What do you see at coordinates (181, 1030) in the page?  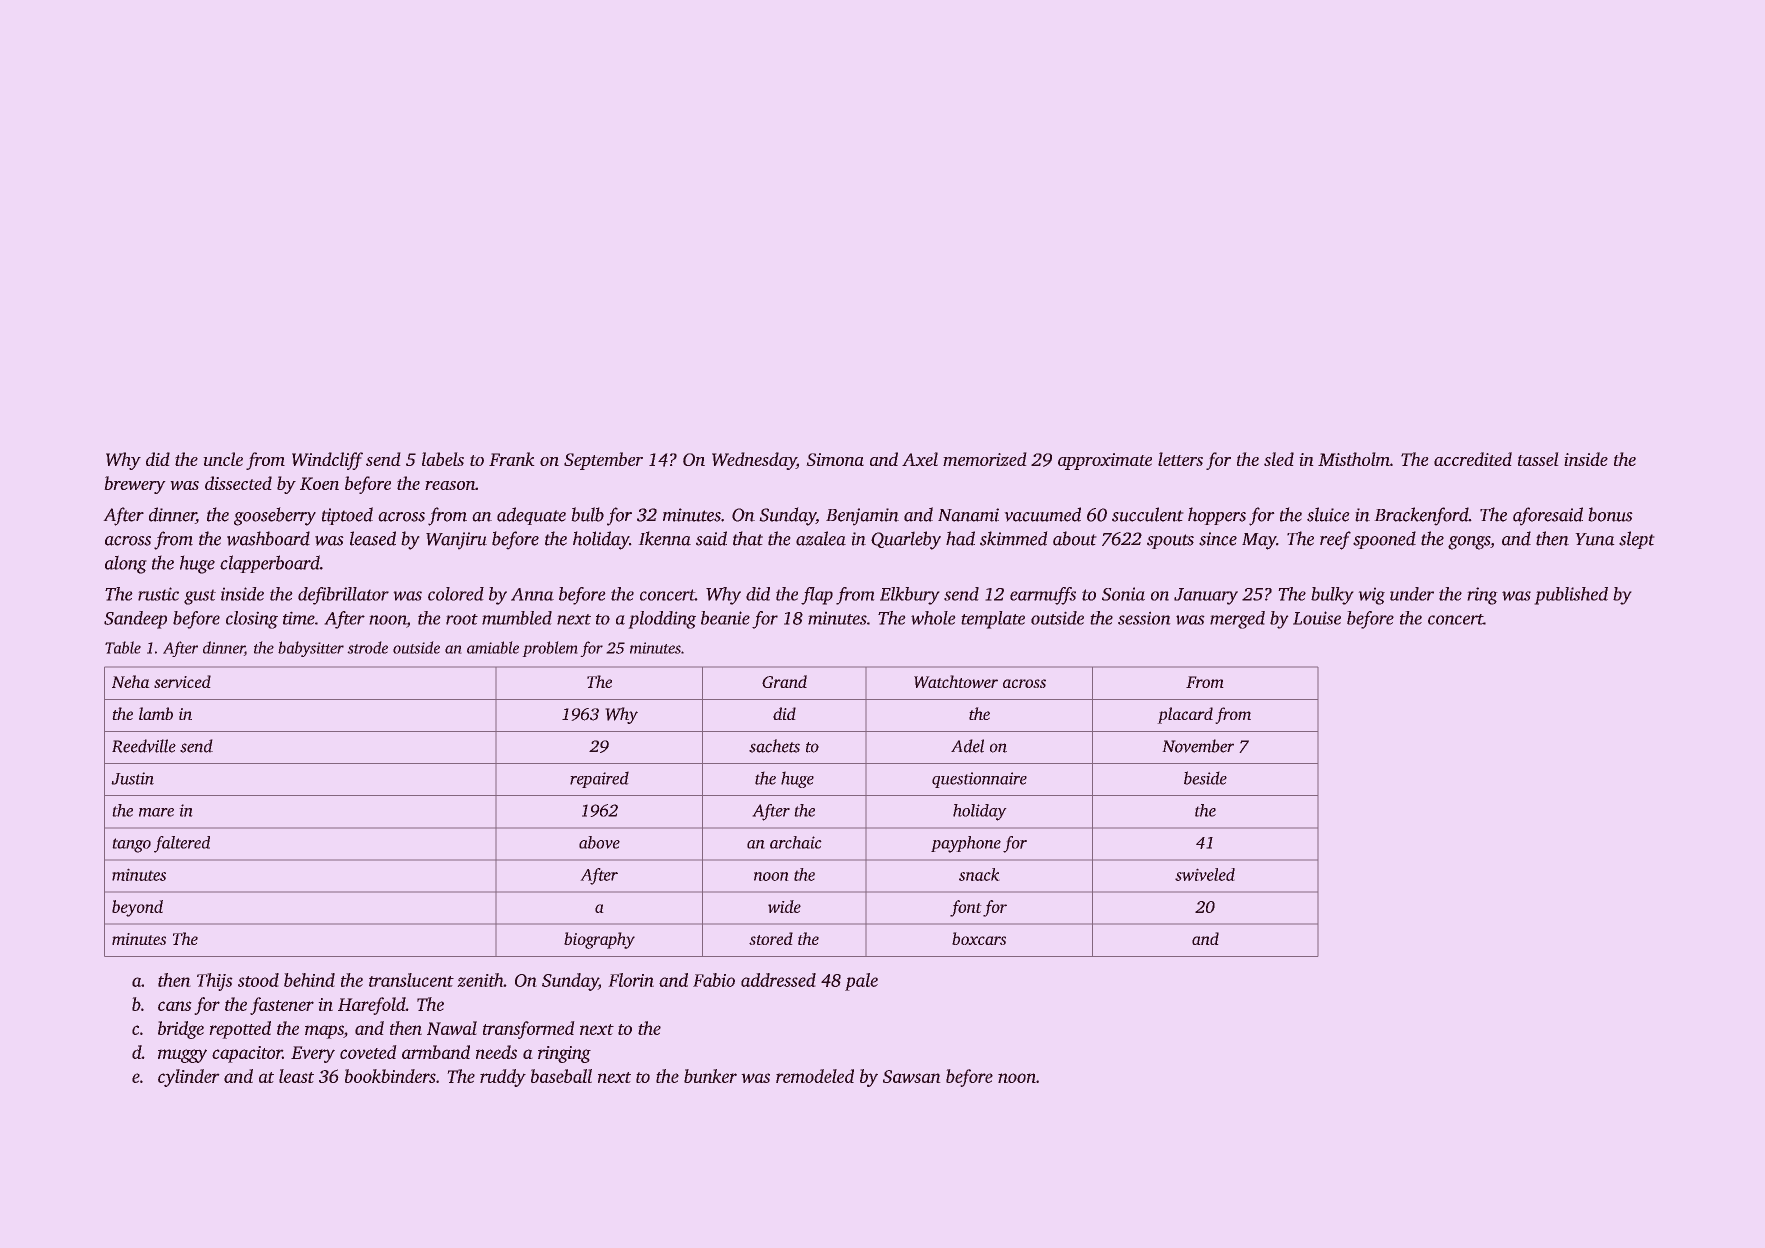 I see `bridge` at bounding box center [181, 1030].
